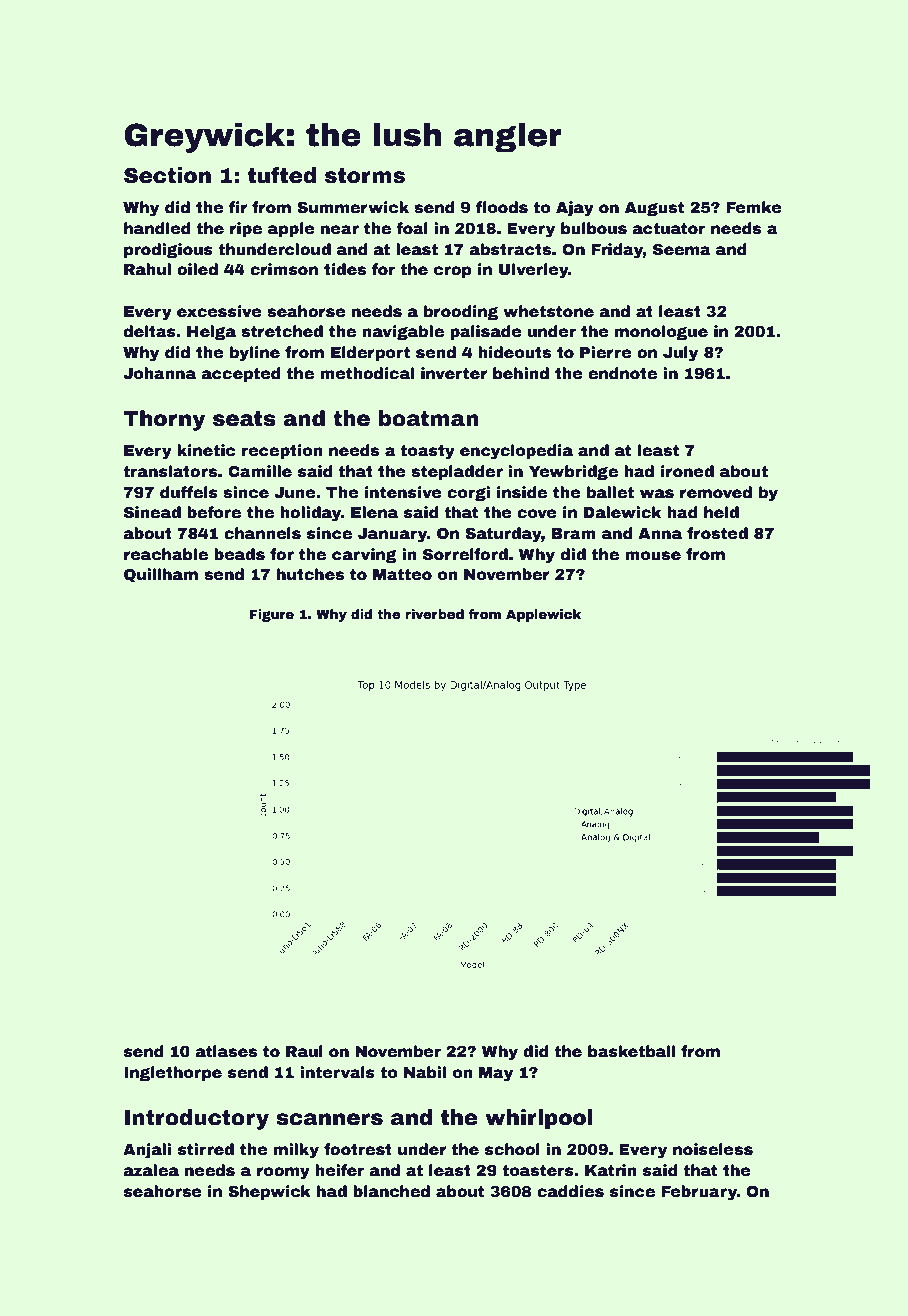  Describe the element at coordinates (304, 1051) in the screenshot. I see `Raul` at that location.
